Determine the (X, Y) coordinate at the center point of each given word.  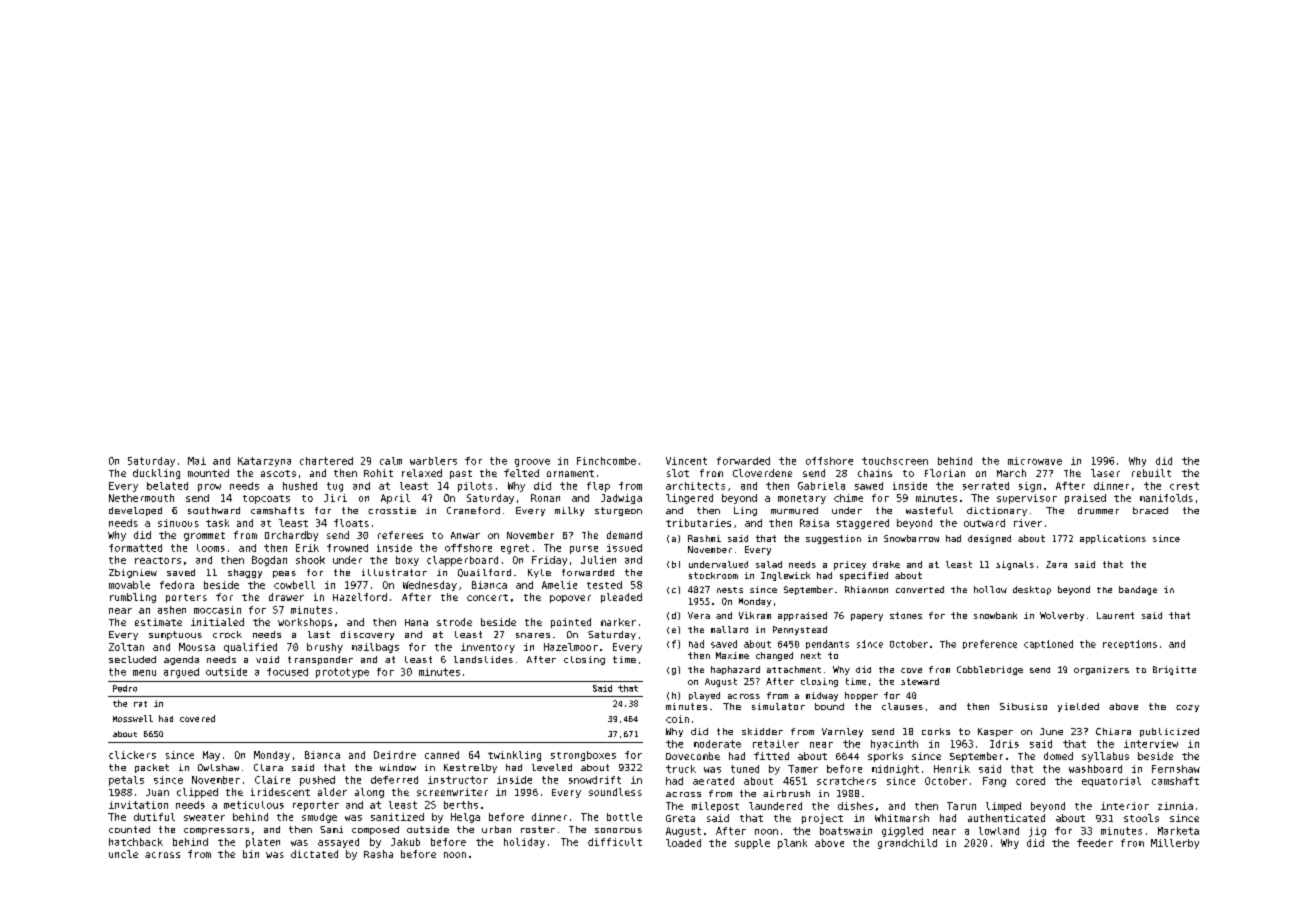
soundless (615, 792)
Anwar (465, 535)
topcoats (266, 499)
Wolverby (1062, 616)
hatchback (136, 842)
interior (1125, 806)
